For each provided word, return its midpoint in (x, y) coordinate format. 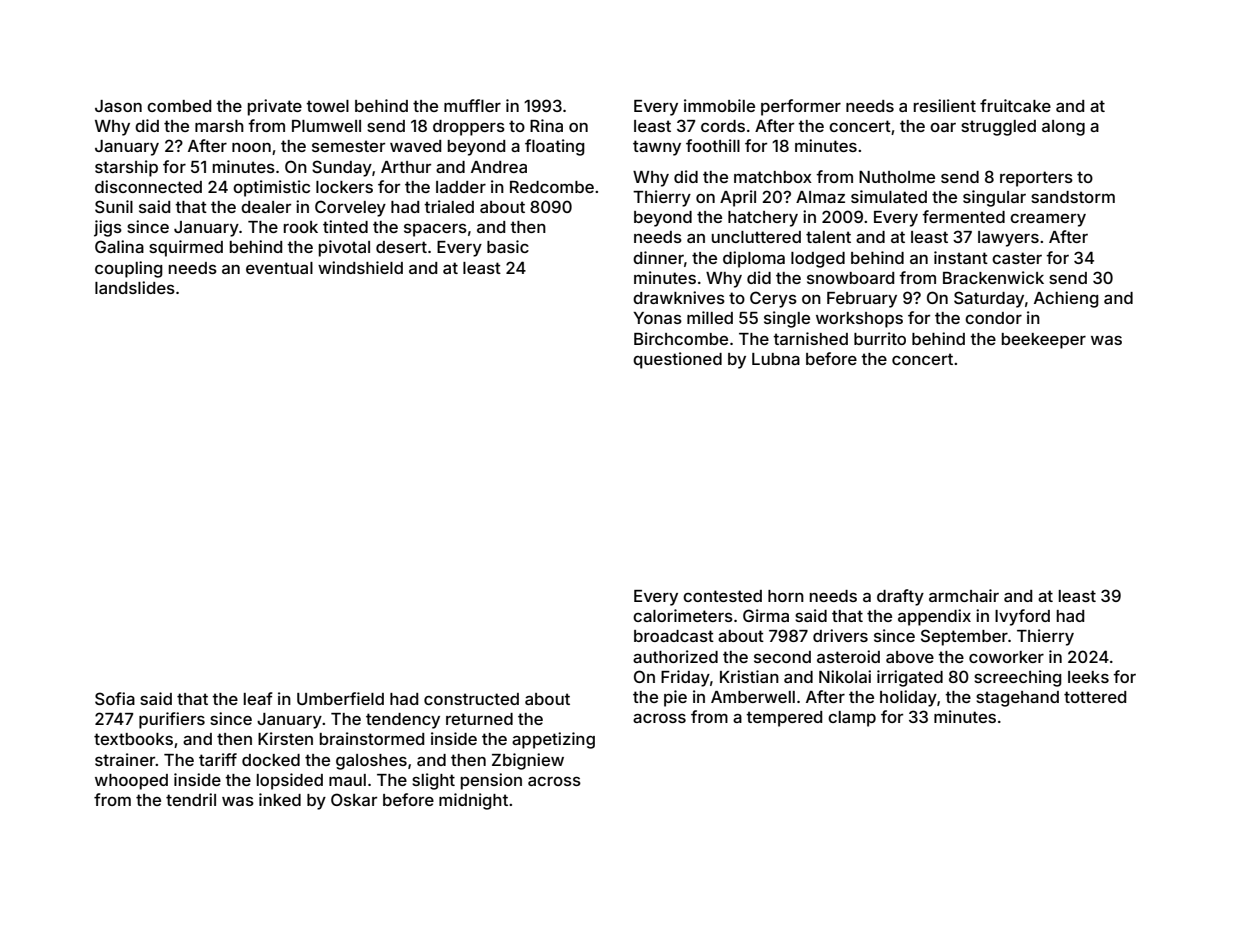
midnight (473, 801)
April (738, 198)
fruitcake (1015, 105)
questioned (677, 360)
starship (126, 168)
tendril (191, 799)
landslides (135, 287)
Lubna (776, 359)
